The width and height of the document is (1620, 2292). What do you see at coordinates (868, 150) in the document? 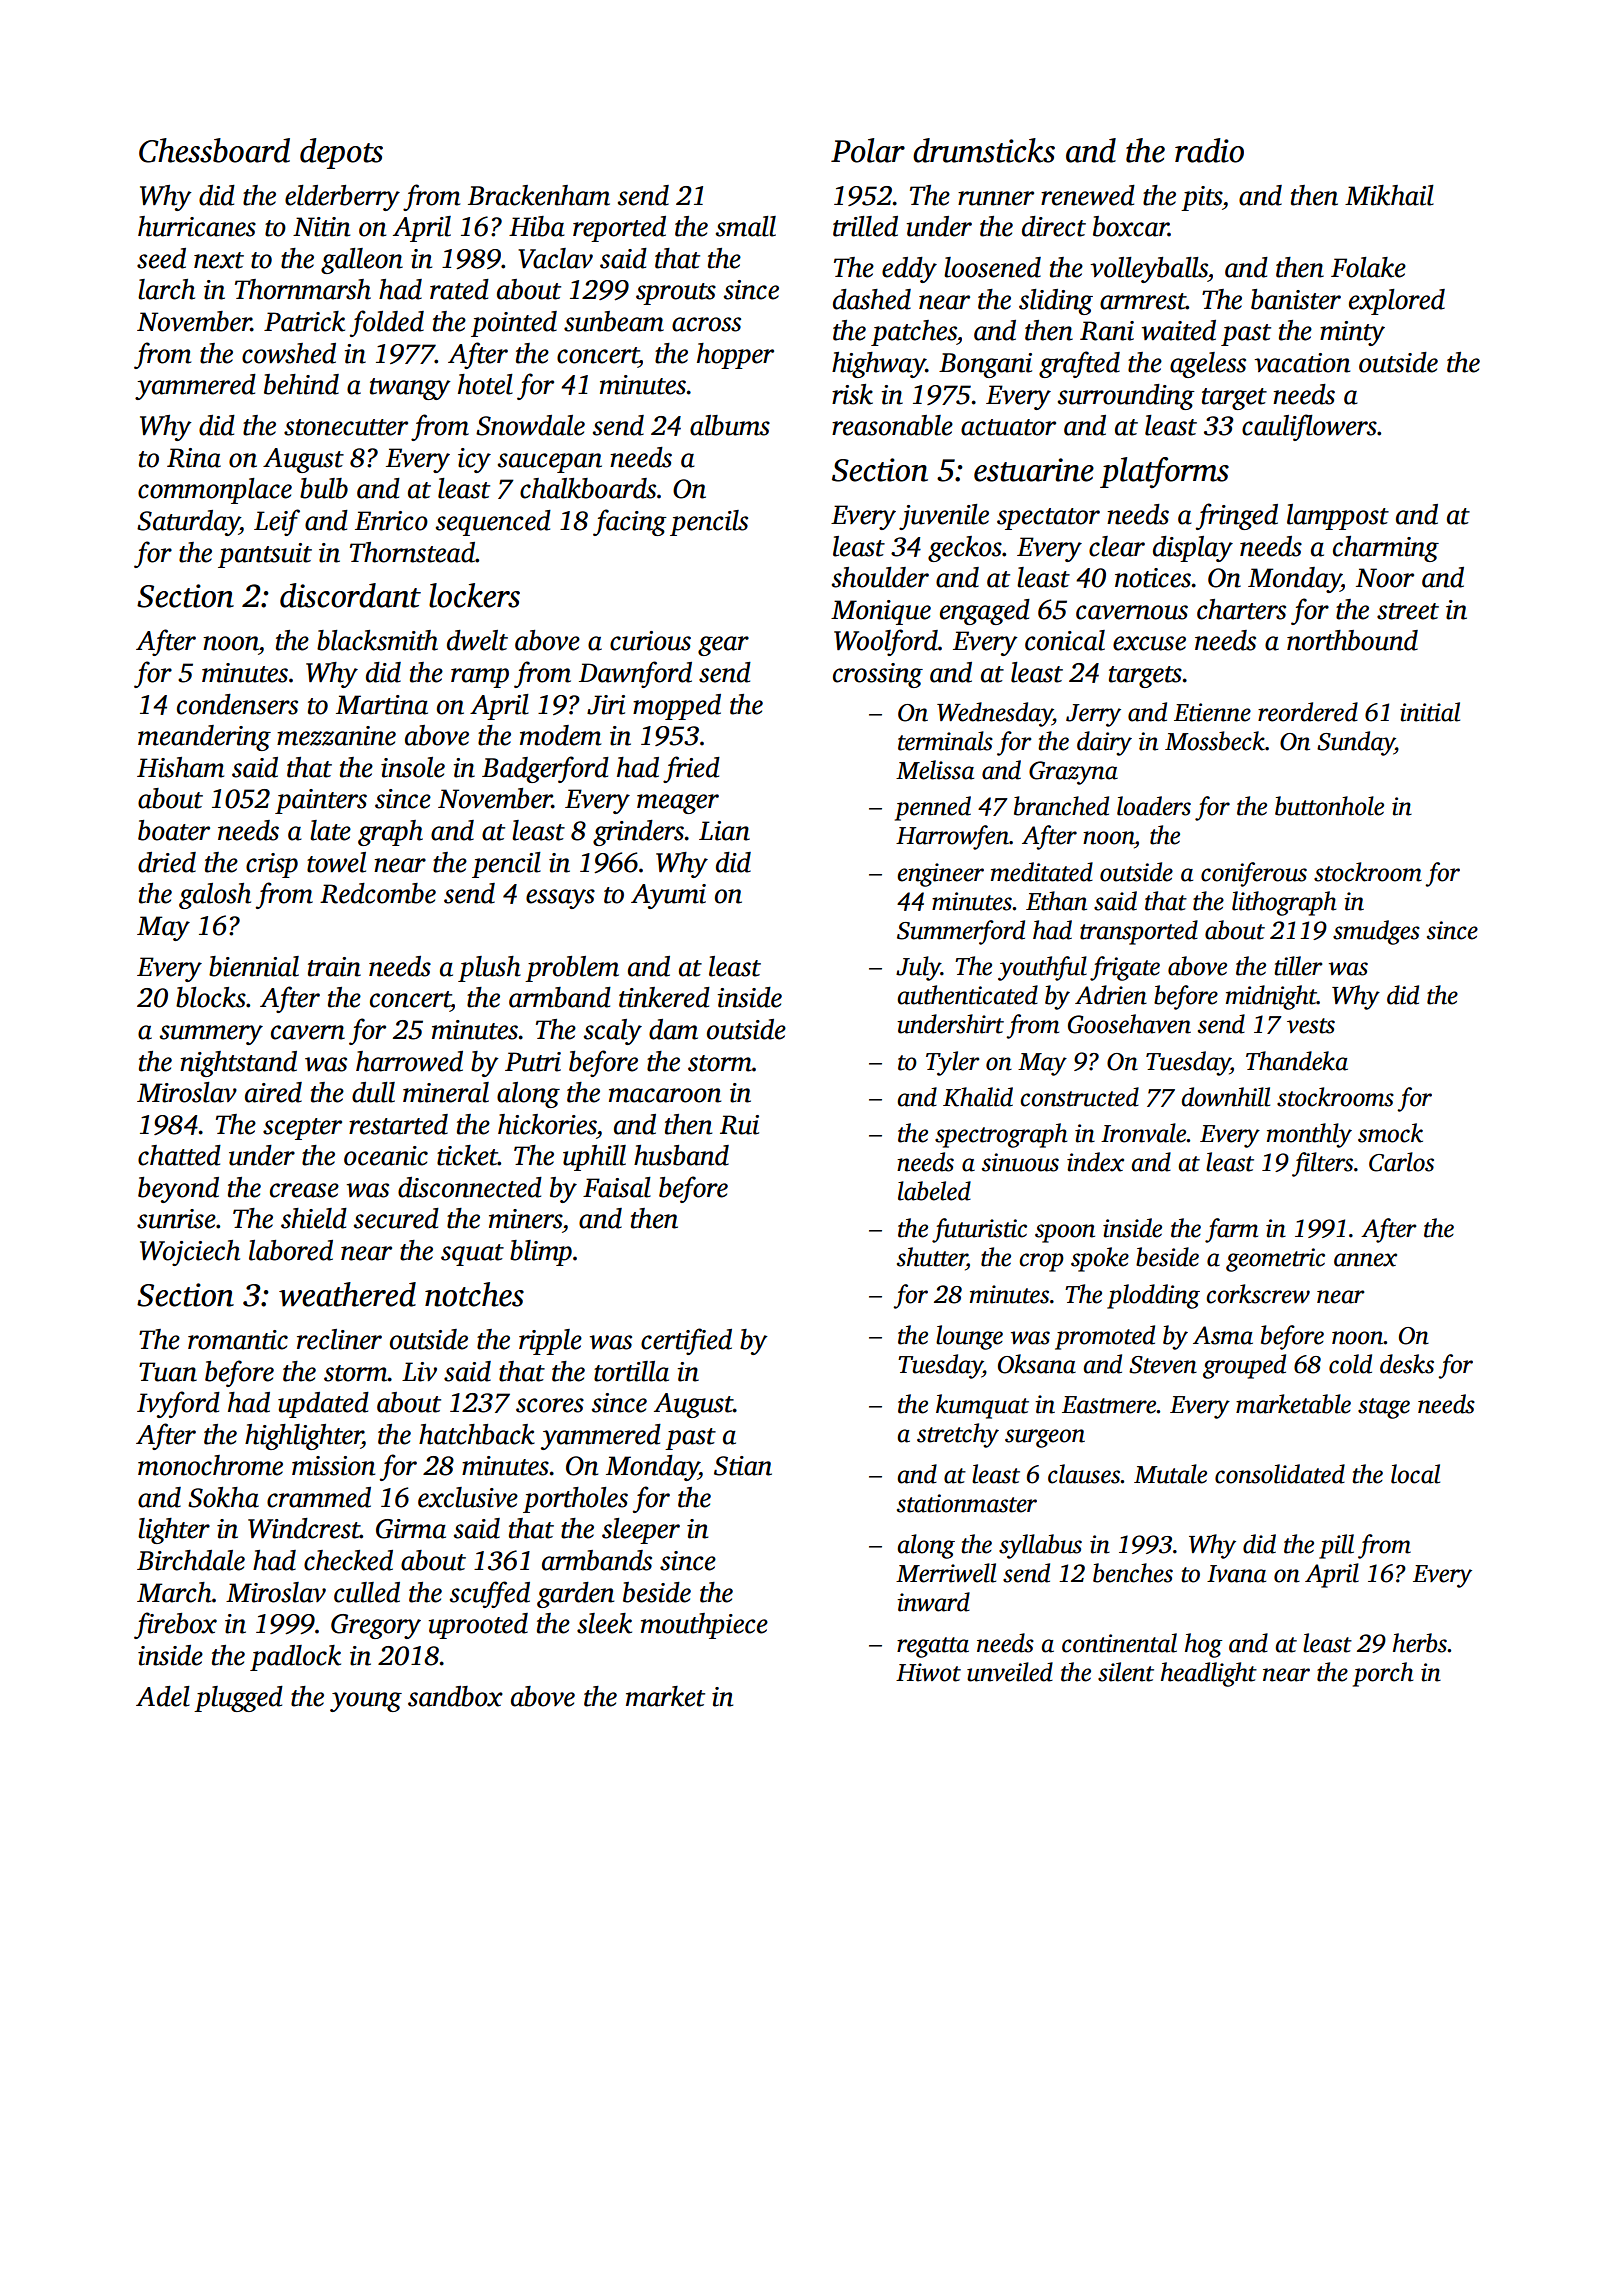
I see `Polar` at bounding box center [868, 150].
